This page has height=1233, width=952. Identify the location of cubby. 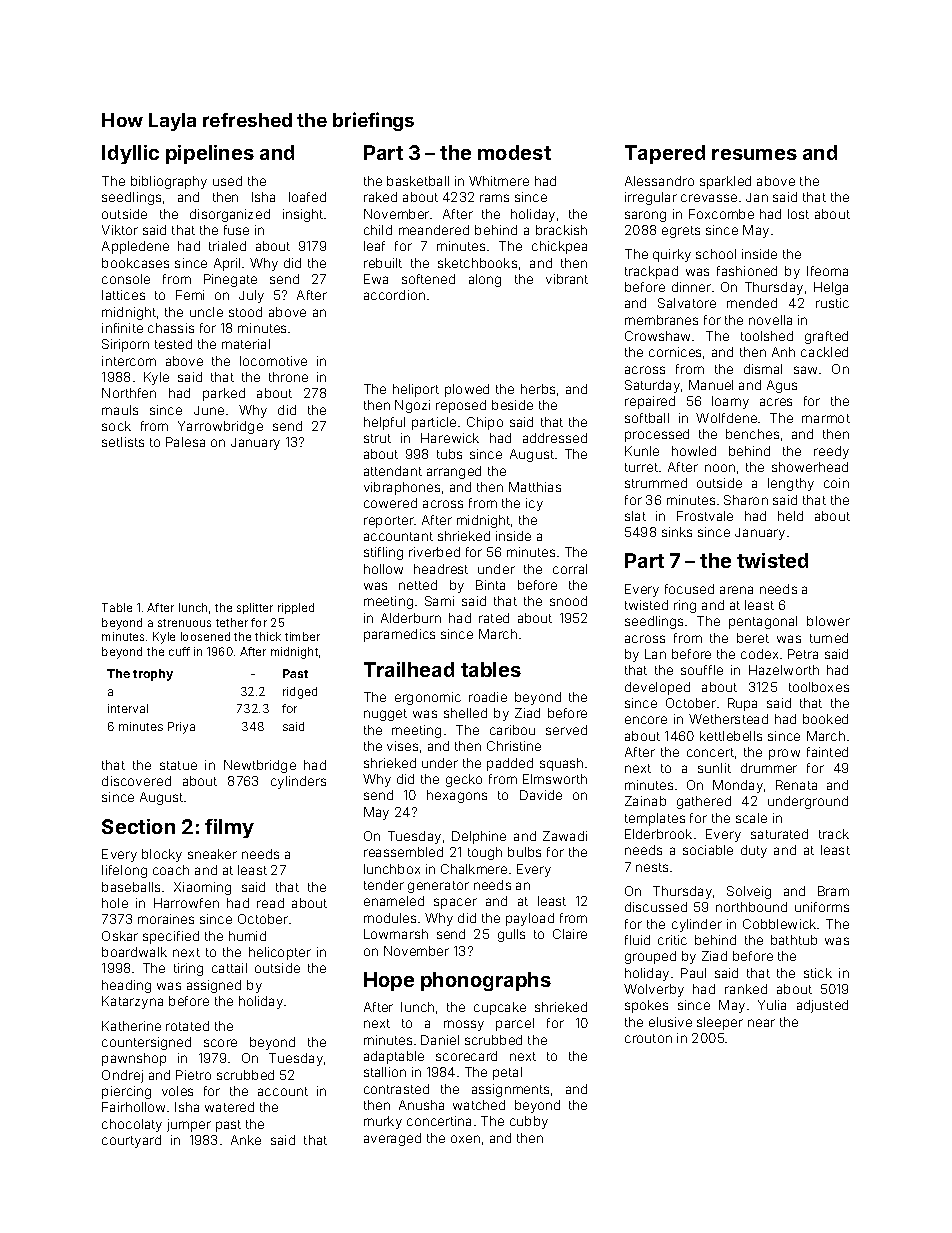
(529, 1122).
